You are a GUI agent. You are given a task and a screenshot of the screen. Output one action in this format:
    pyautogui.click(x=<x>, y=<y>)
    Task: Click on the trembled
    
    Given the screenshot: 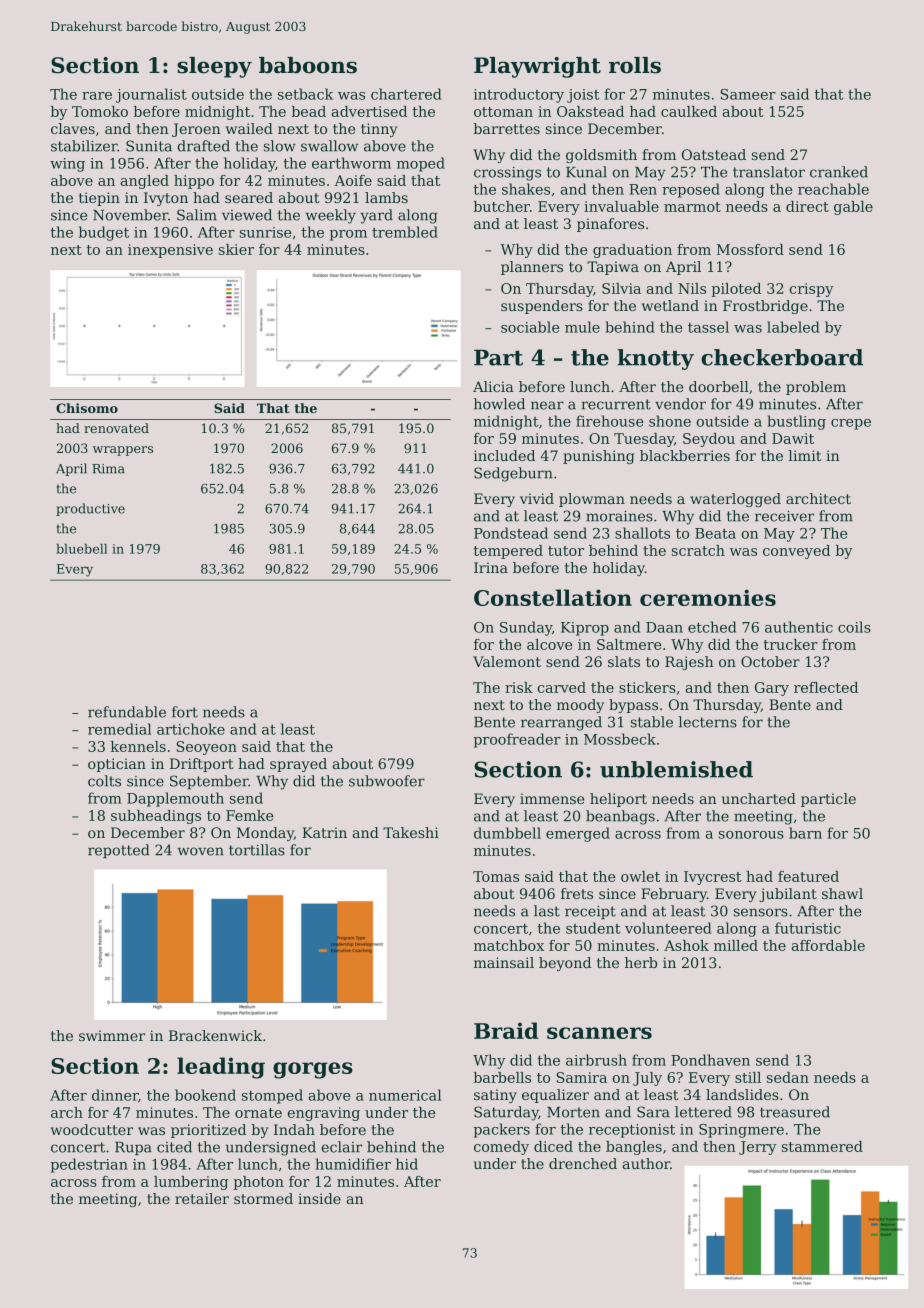 What is the action you would take?
    pyautogui.click(x=405, y=232)
